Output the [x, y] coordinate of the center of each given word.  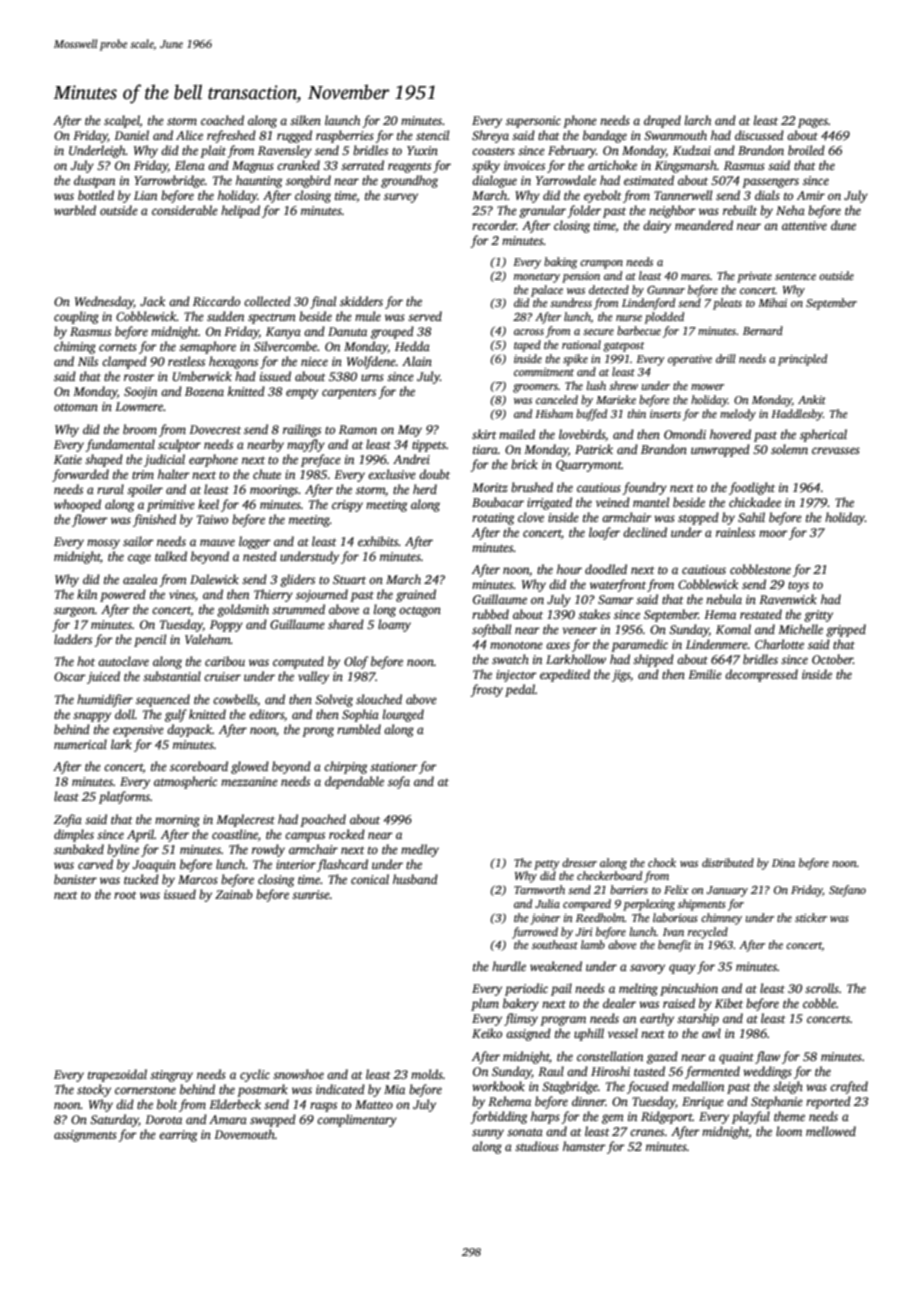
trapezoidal [117, 1075]
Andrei [411, 459]
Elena [190, 165]
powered [123, 595]
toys [798, 586]
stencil [432, 135]
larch [698, 120]
